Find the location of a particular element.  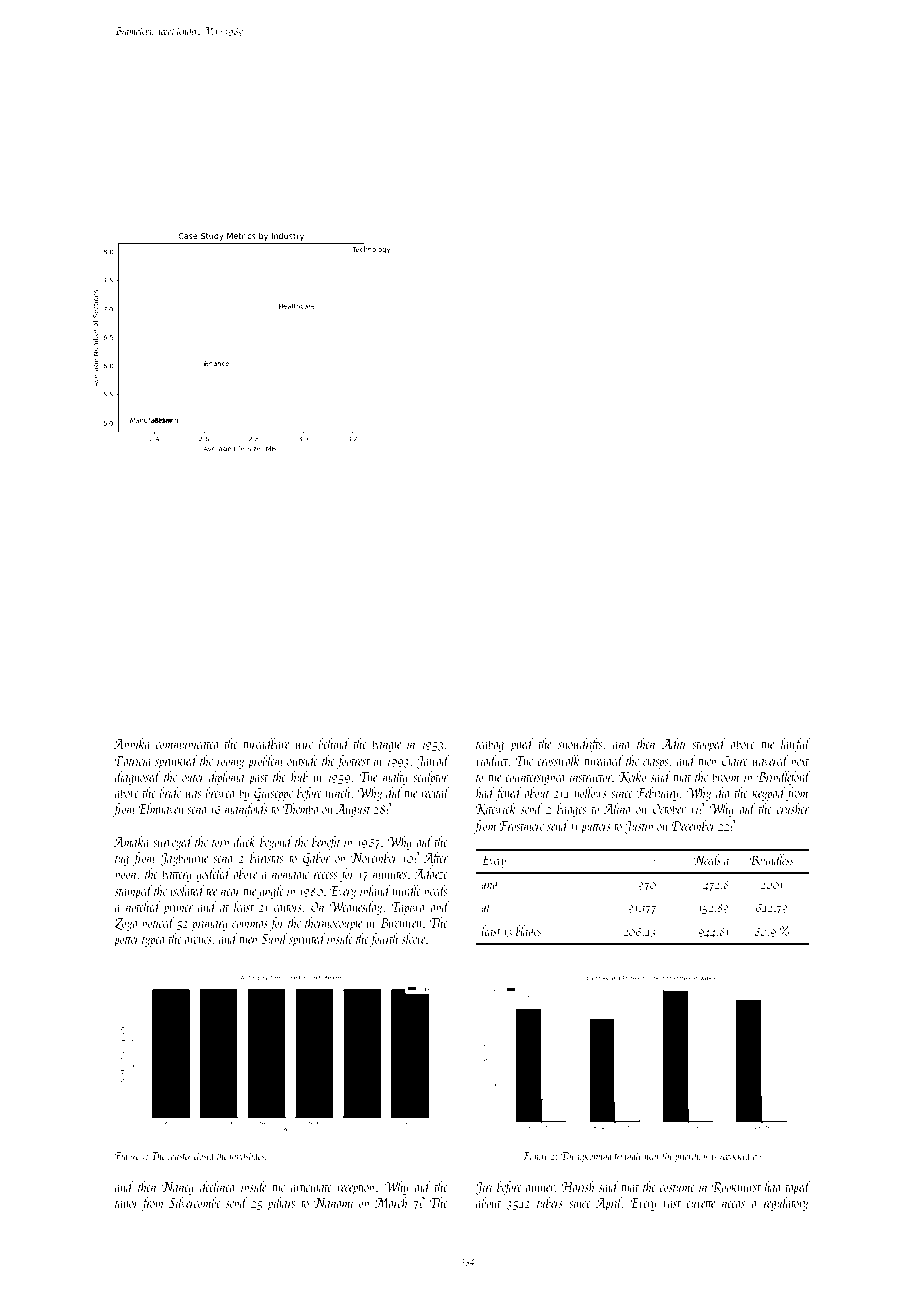

potter is located at coordinates (127, 941).
